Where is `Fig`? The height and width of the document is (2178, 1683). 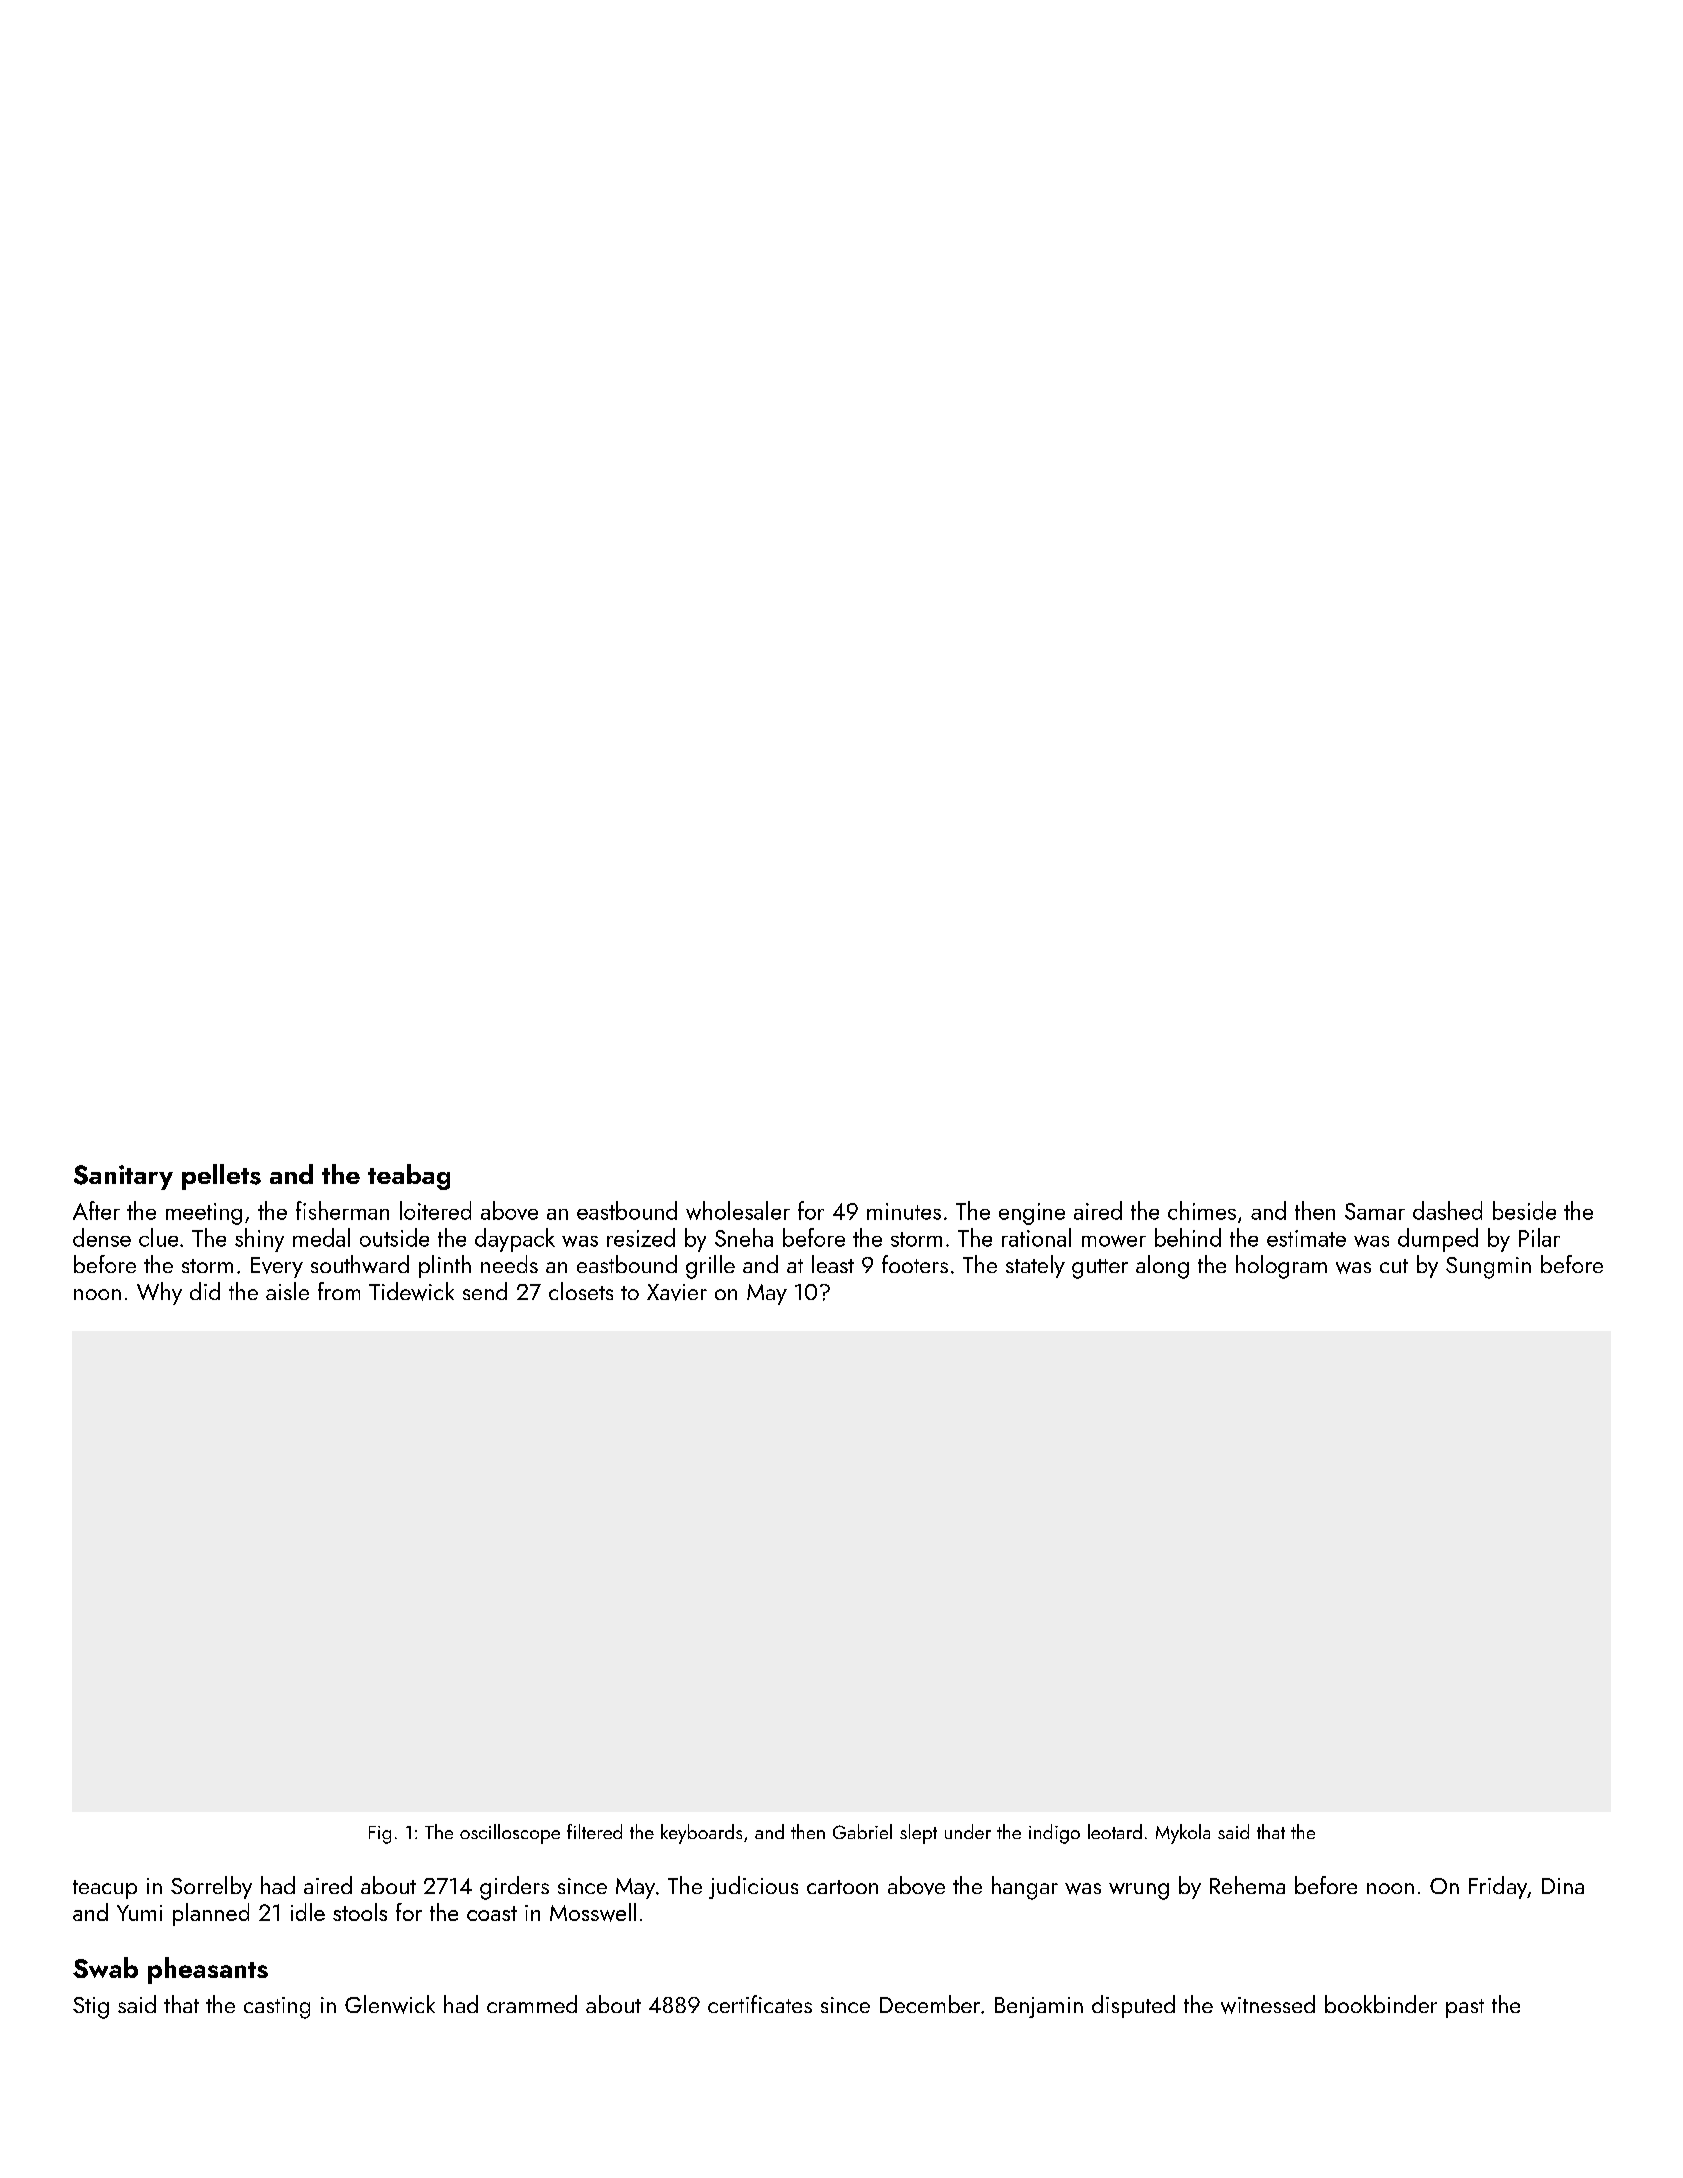 Fig is located at coordinates (380, 1835).
